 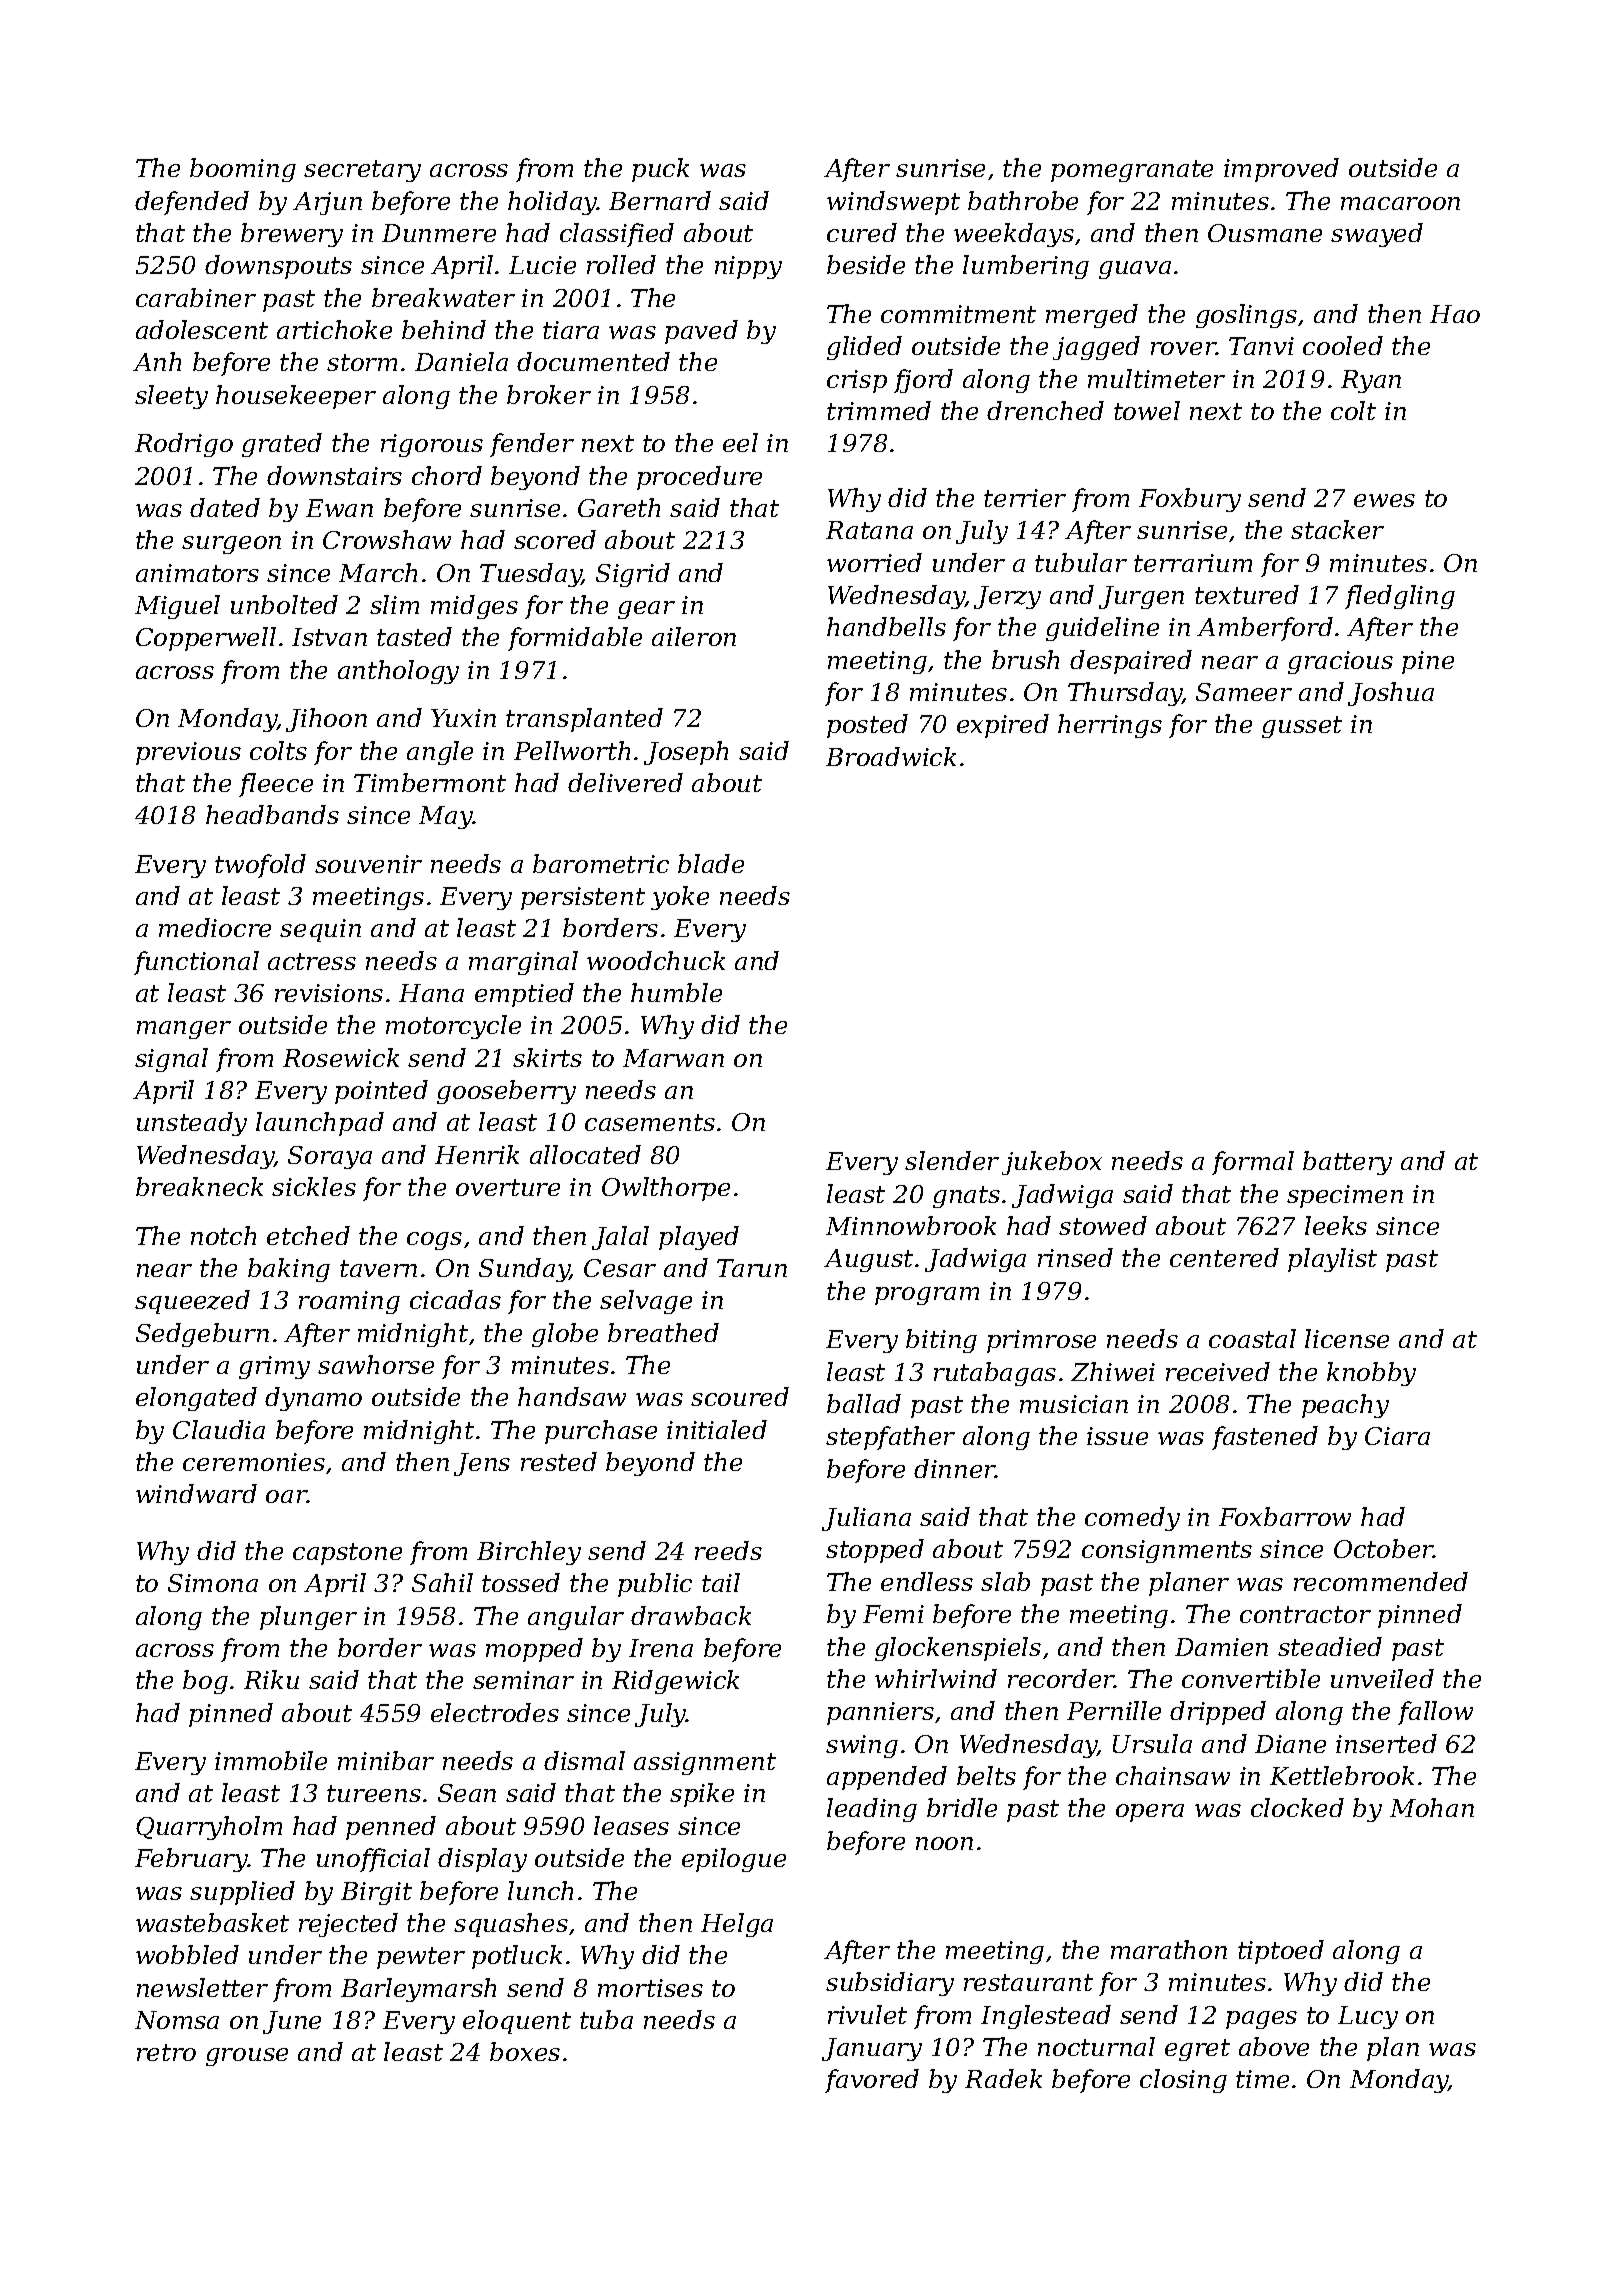 What do you see at coordinates (1347, 1163) in the screenshot?
I see `battery` at bounding box center [1347, 1163].
